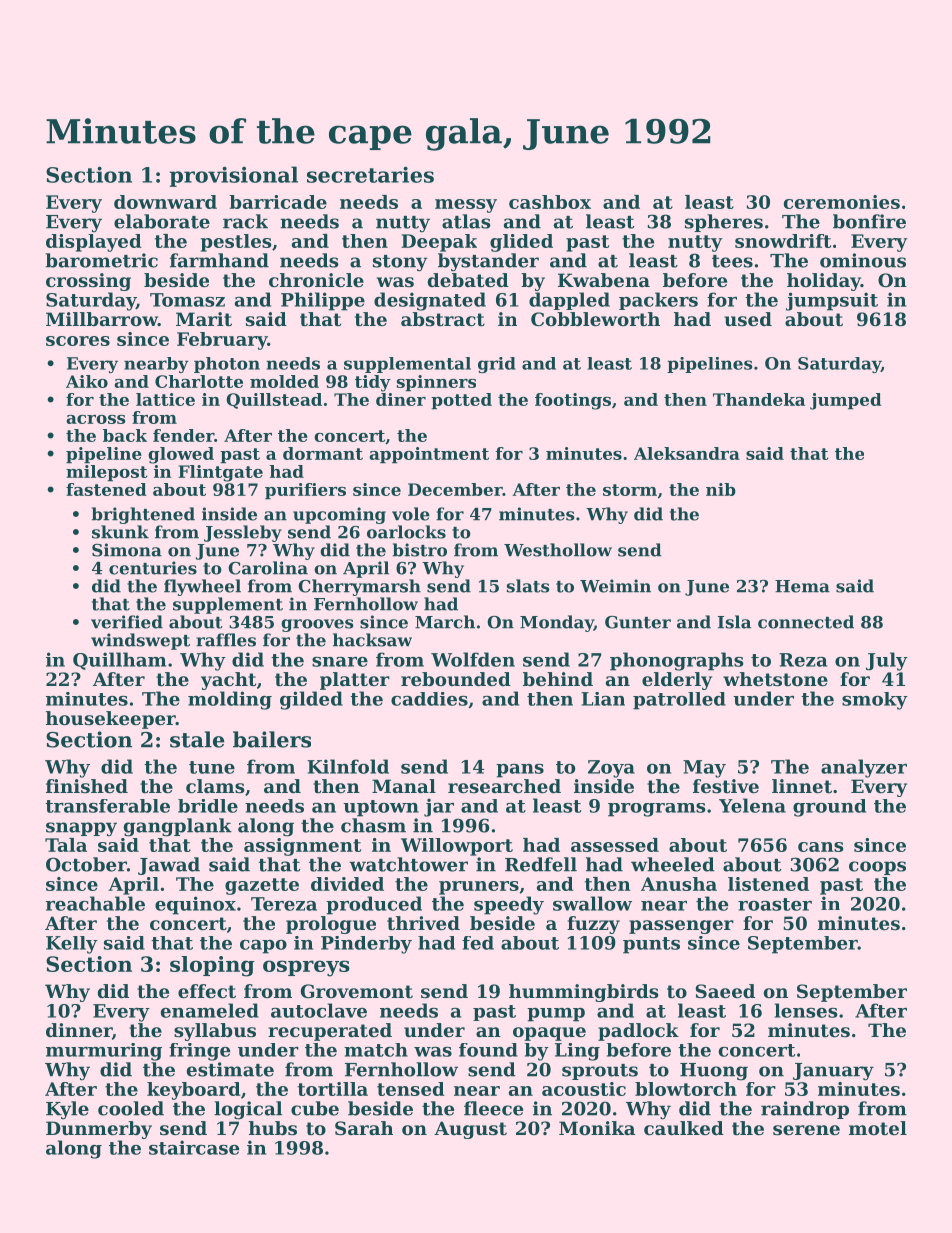 This screenshot has height=1233, width=952. What do you see at coordinates (106, 489) in the screenshot?
I see `fastened` at bounding box center [106, 489].
